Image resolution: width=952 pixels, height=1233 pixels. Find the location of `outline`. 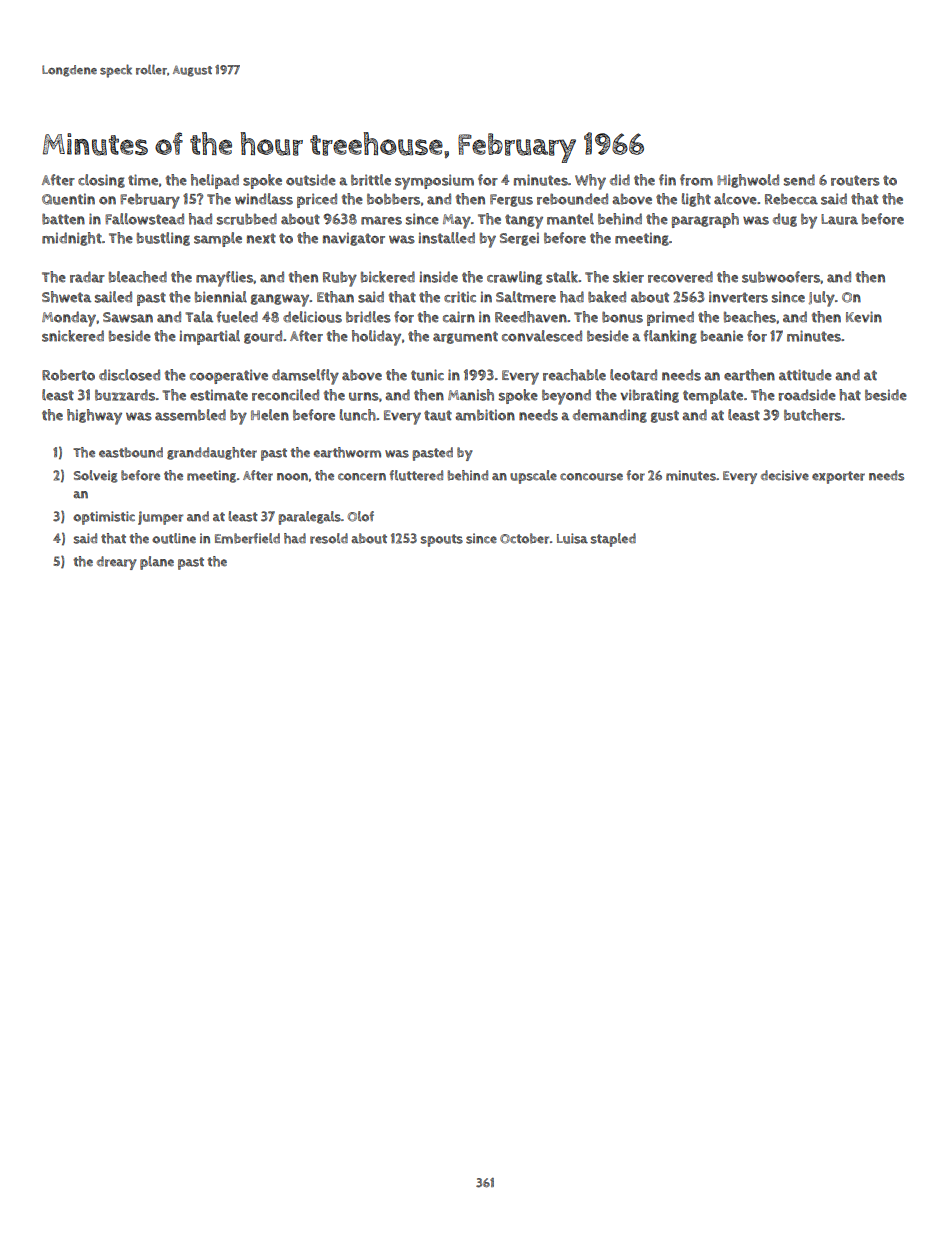

outline is located at coordinates (174, 538).
